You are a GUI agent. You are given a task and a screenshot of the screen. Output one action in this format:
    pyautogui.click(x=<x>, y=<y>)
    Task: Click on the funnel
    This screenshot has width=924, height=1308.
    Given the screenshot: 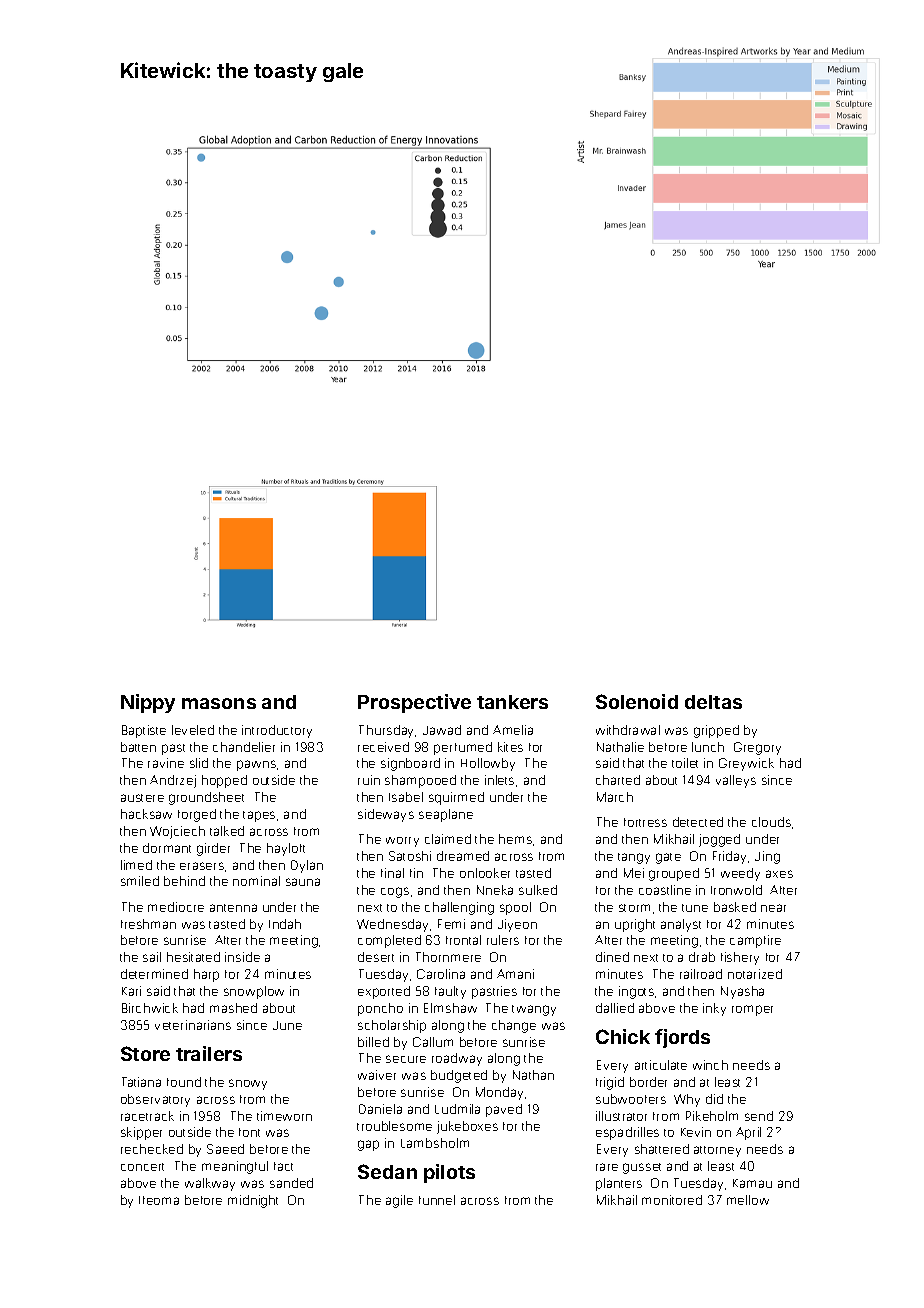 What is the action you would take?
    pyautogui.click(x=437, y=1200)
